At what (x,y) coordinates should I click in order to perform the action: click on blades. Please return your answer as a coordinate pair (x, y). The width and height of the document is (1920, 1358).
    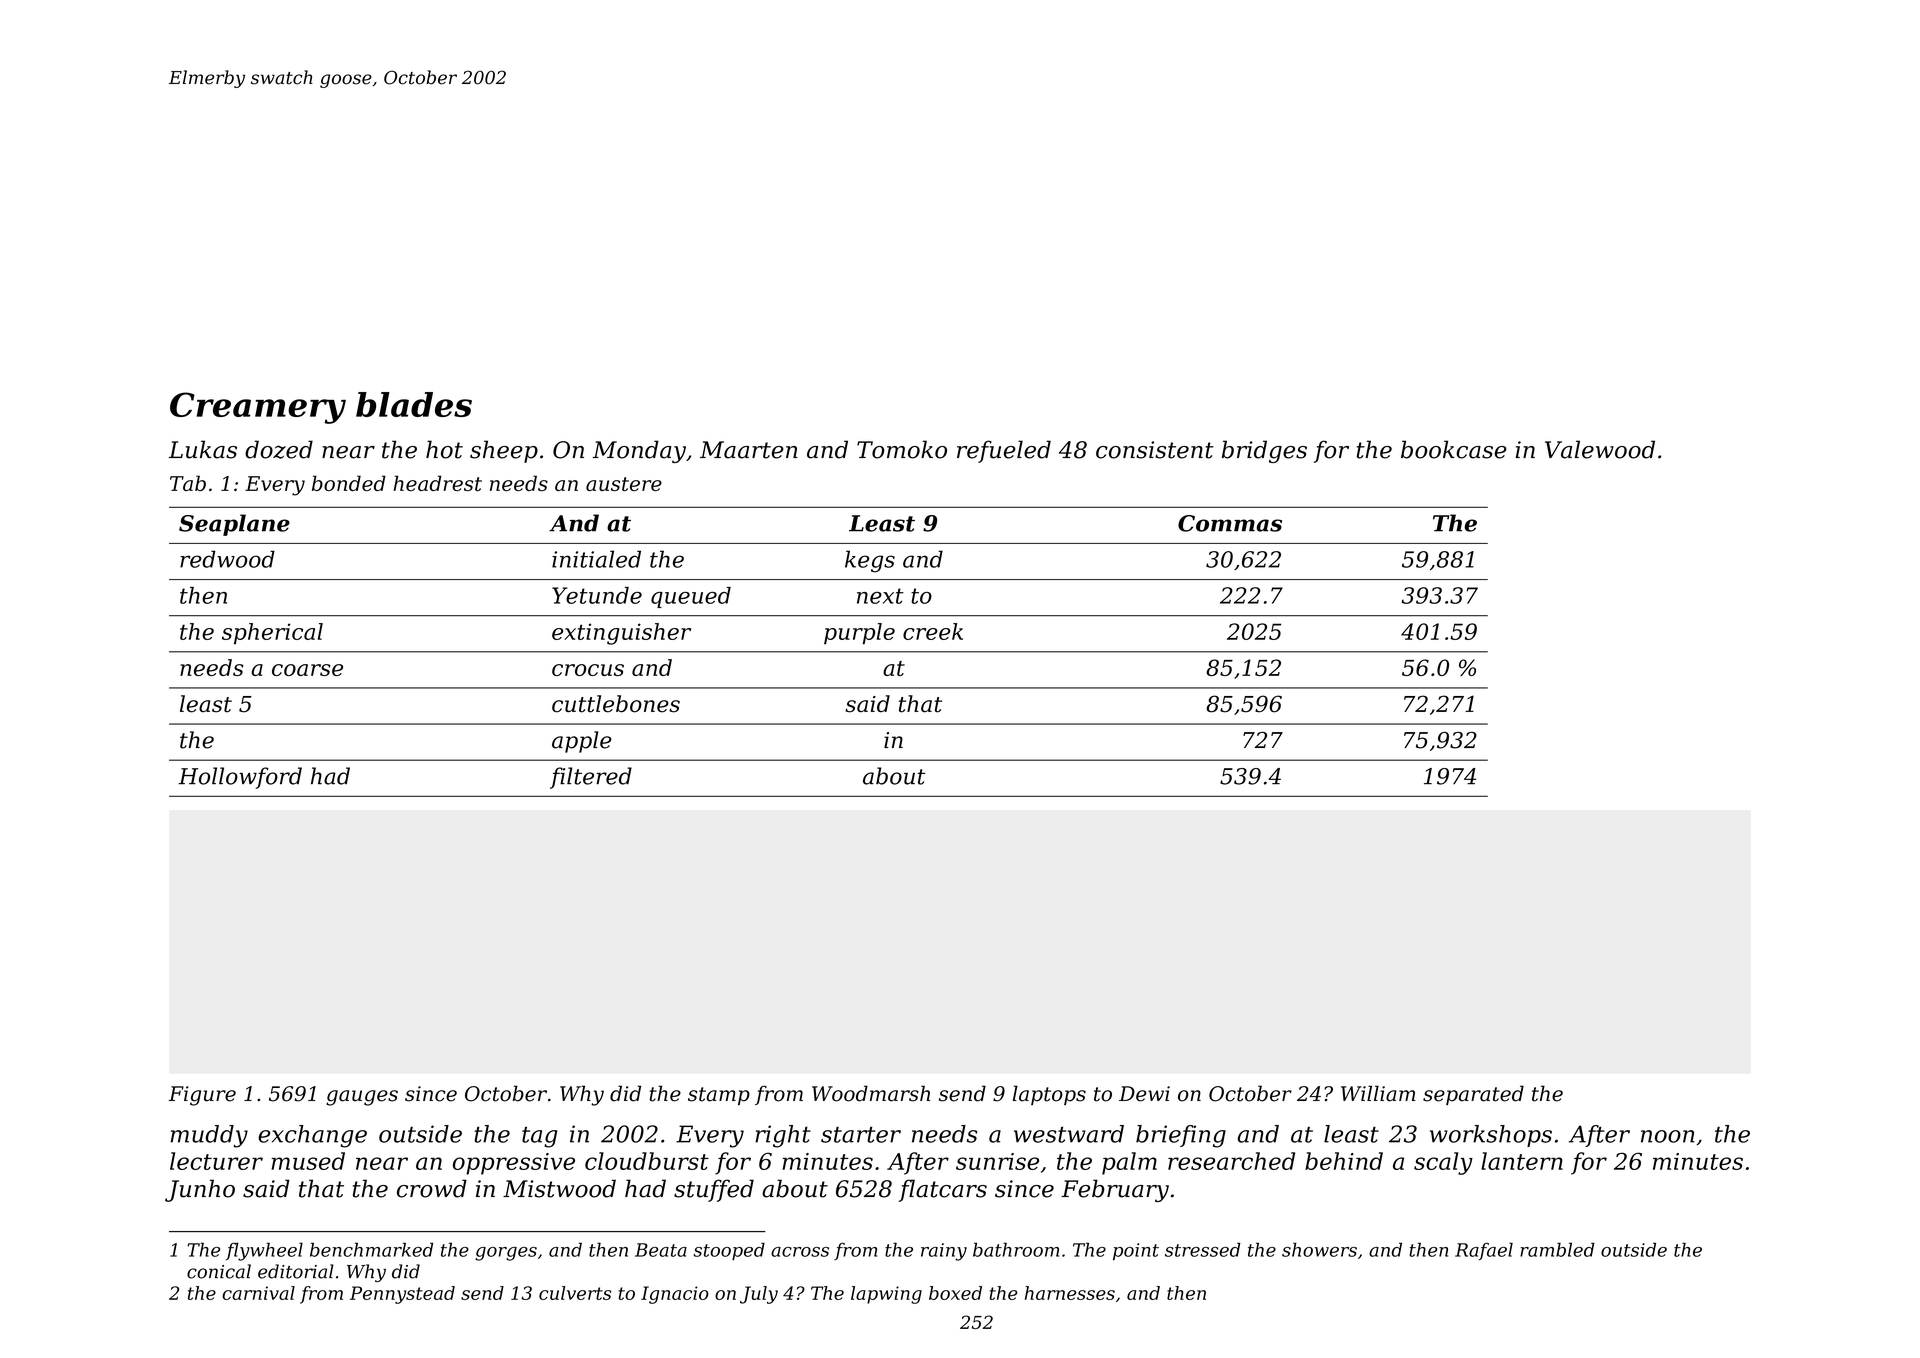
    Looking at the image, I should click on (414, 404).
